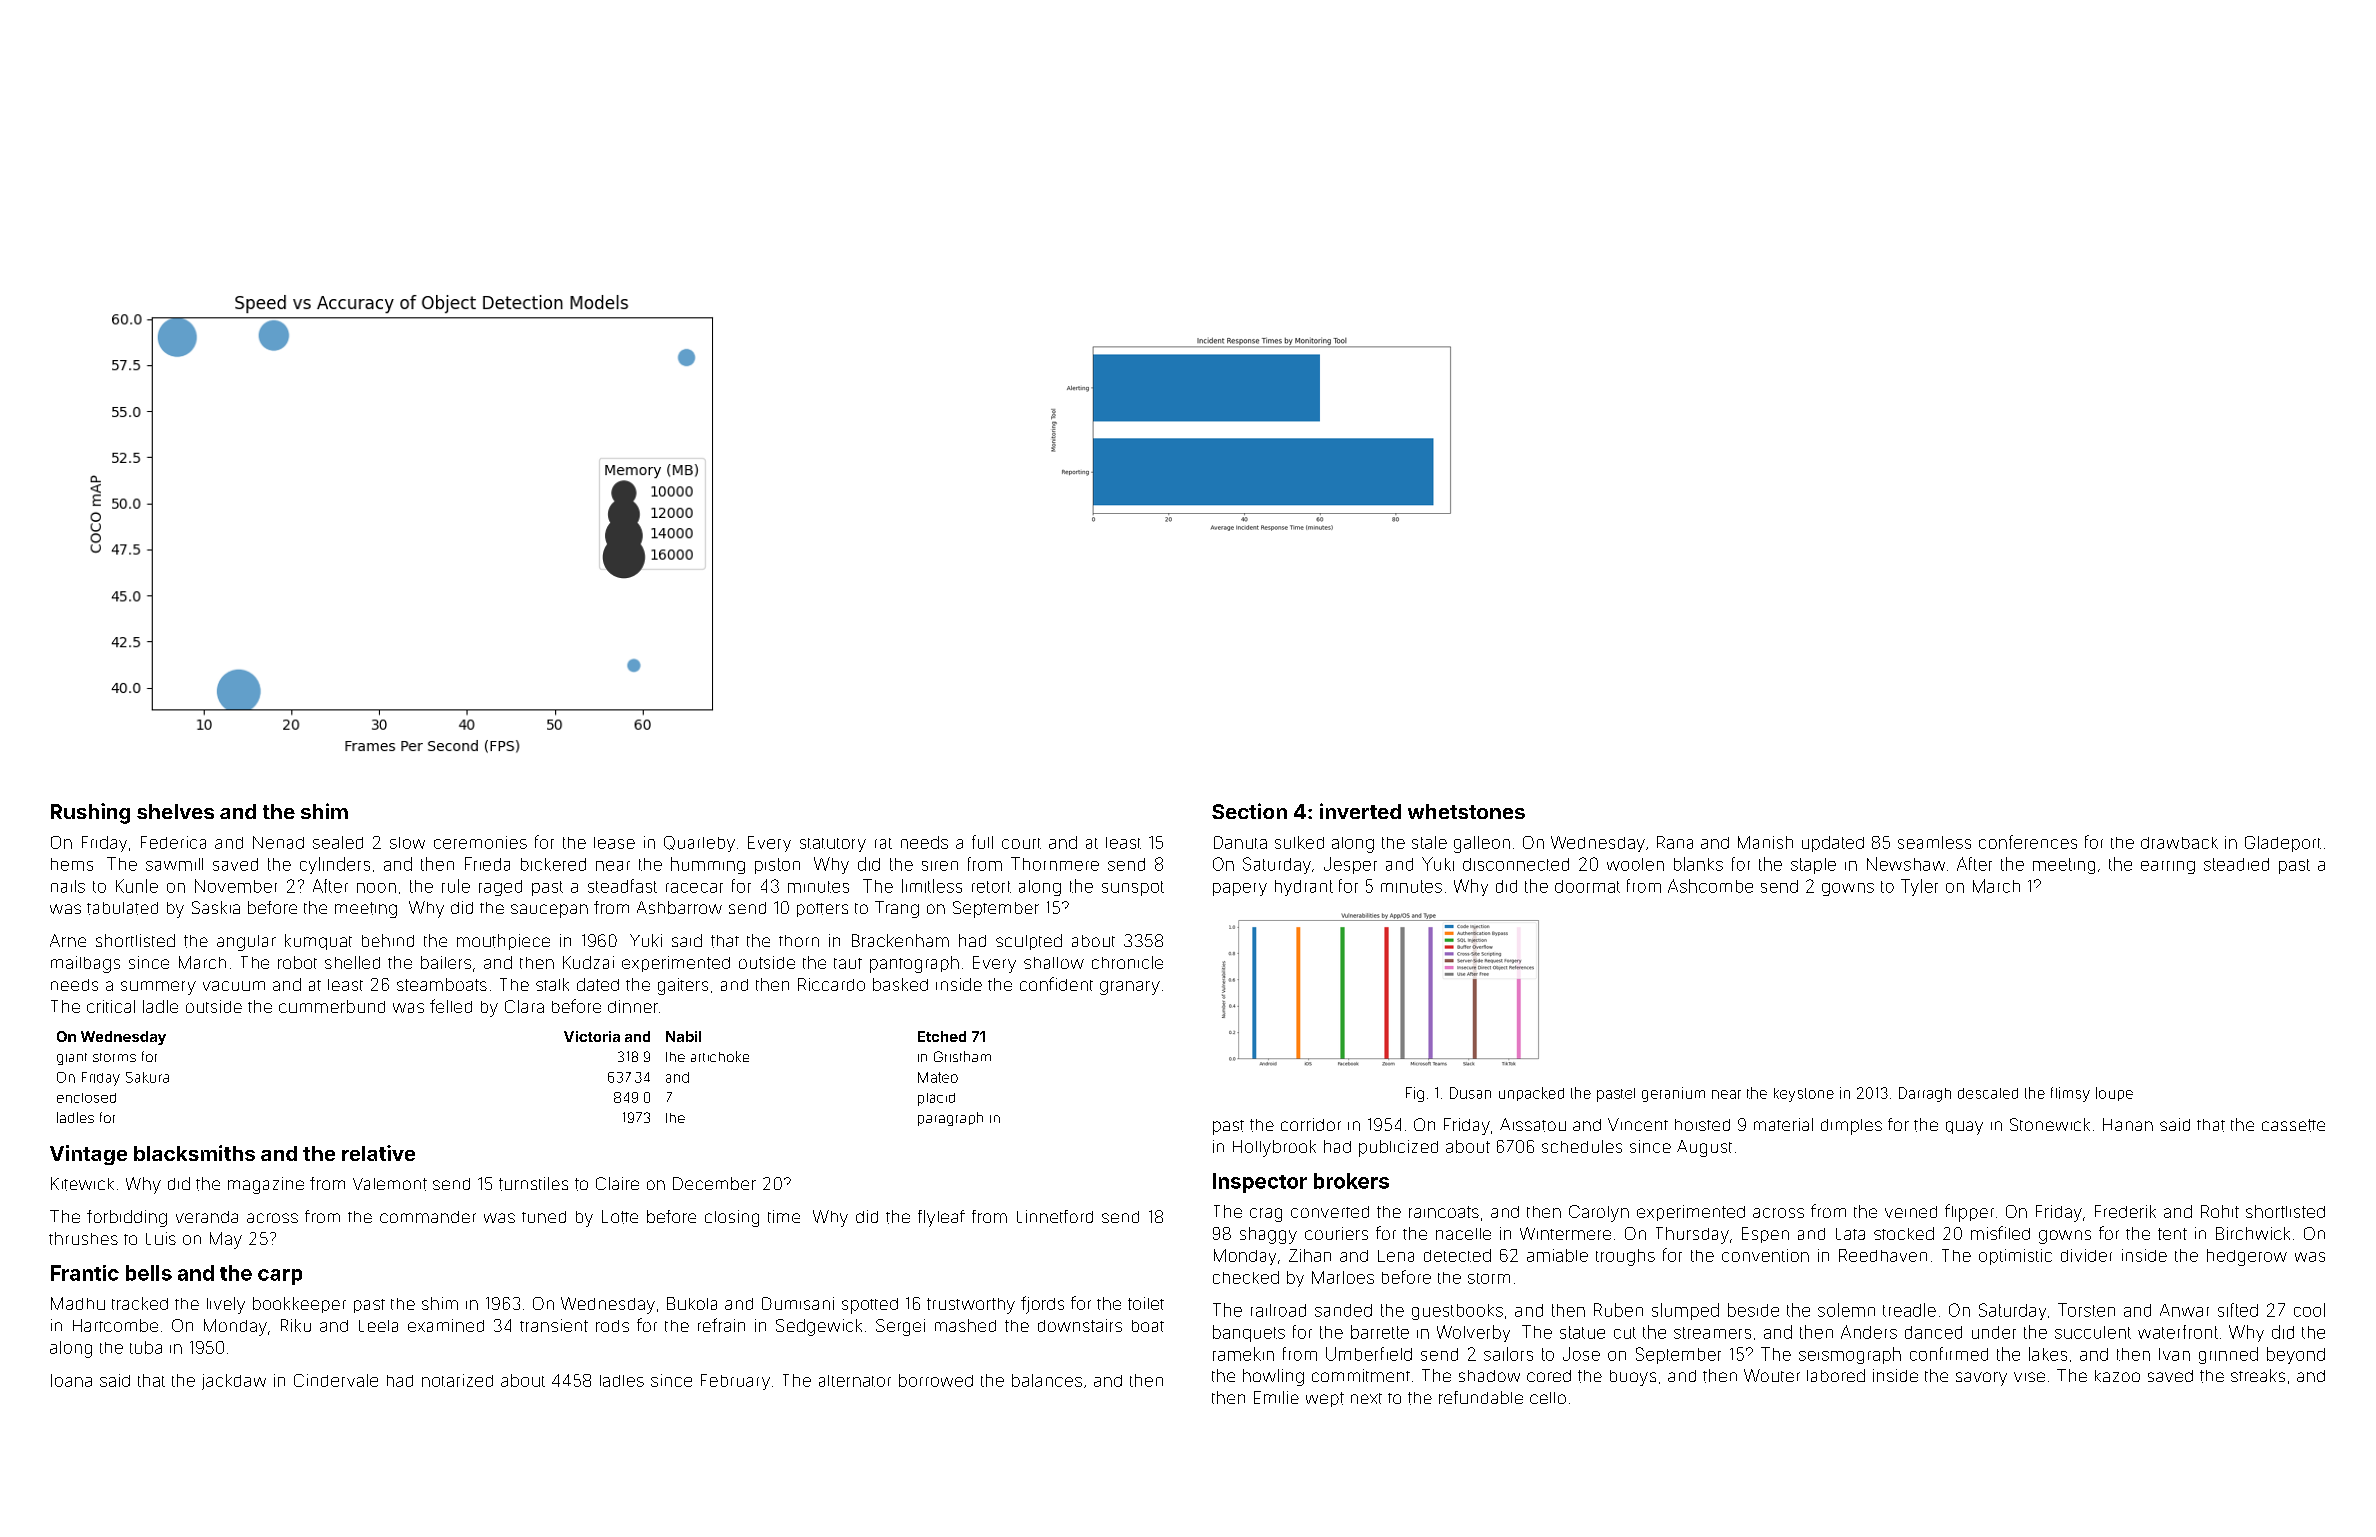  What do you see at coordinates (2114, 1094) in the image?
I see `loupe` at bounding box center [2114, 1094].
